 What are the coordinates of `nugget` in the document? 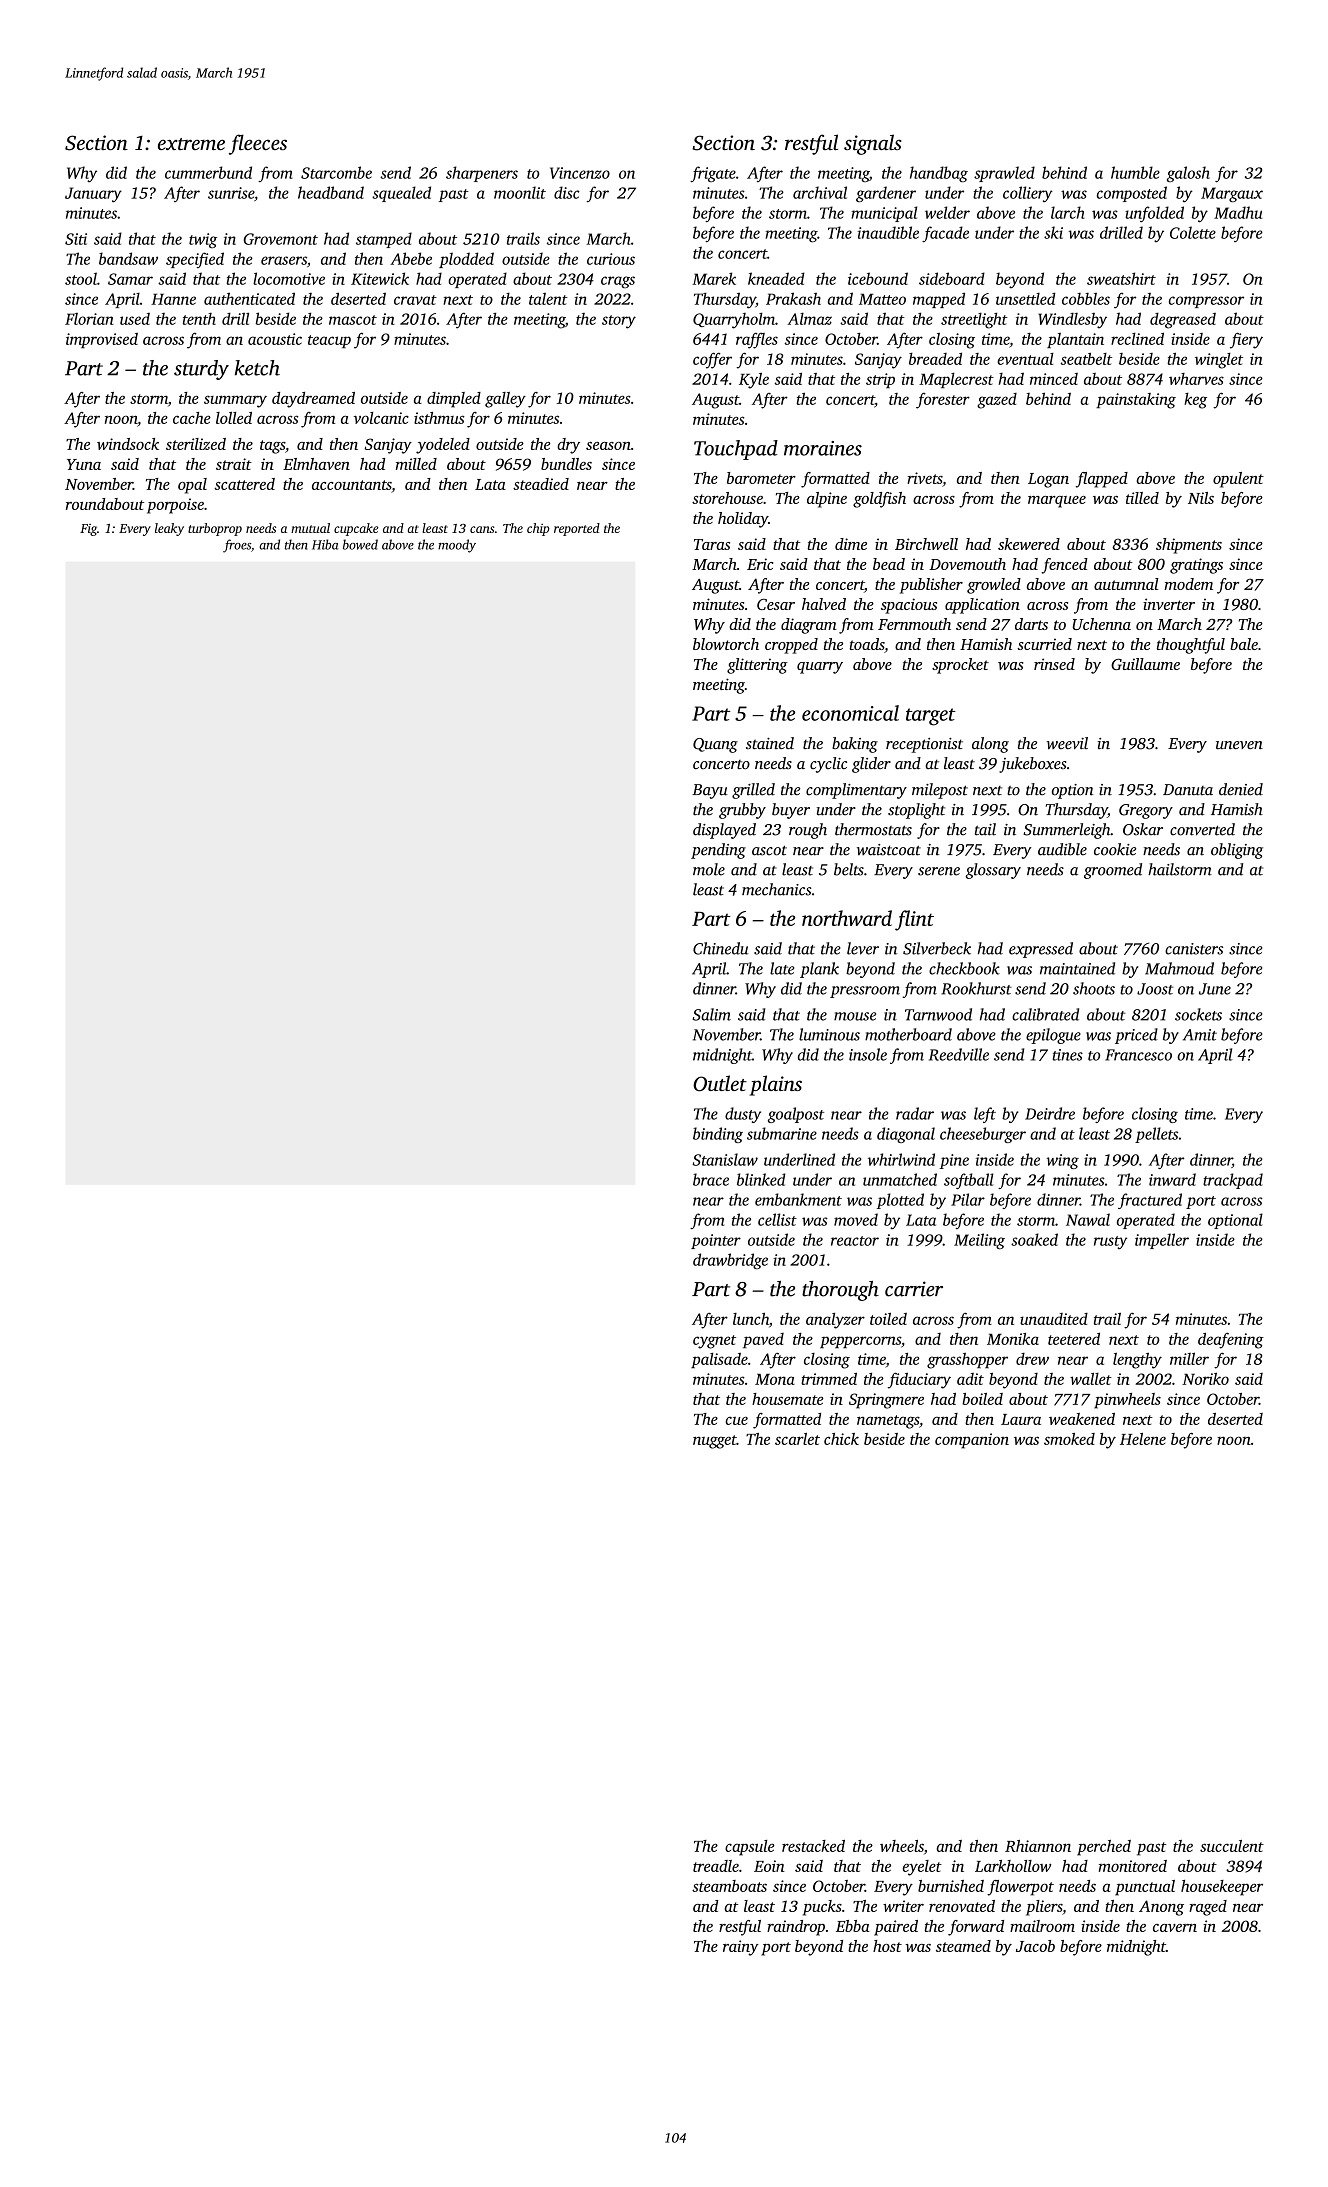 It's located at (715, 1442).
